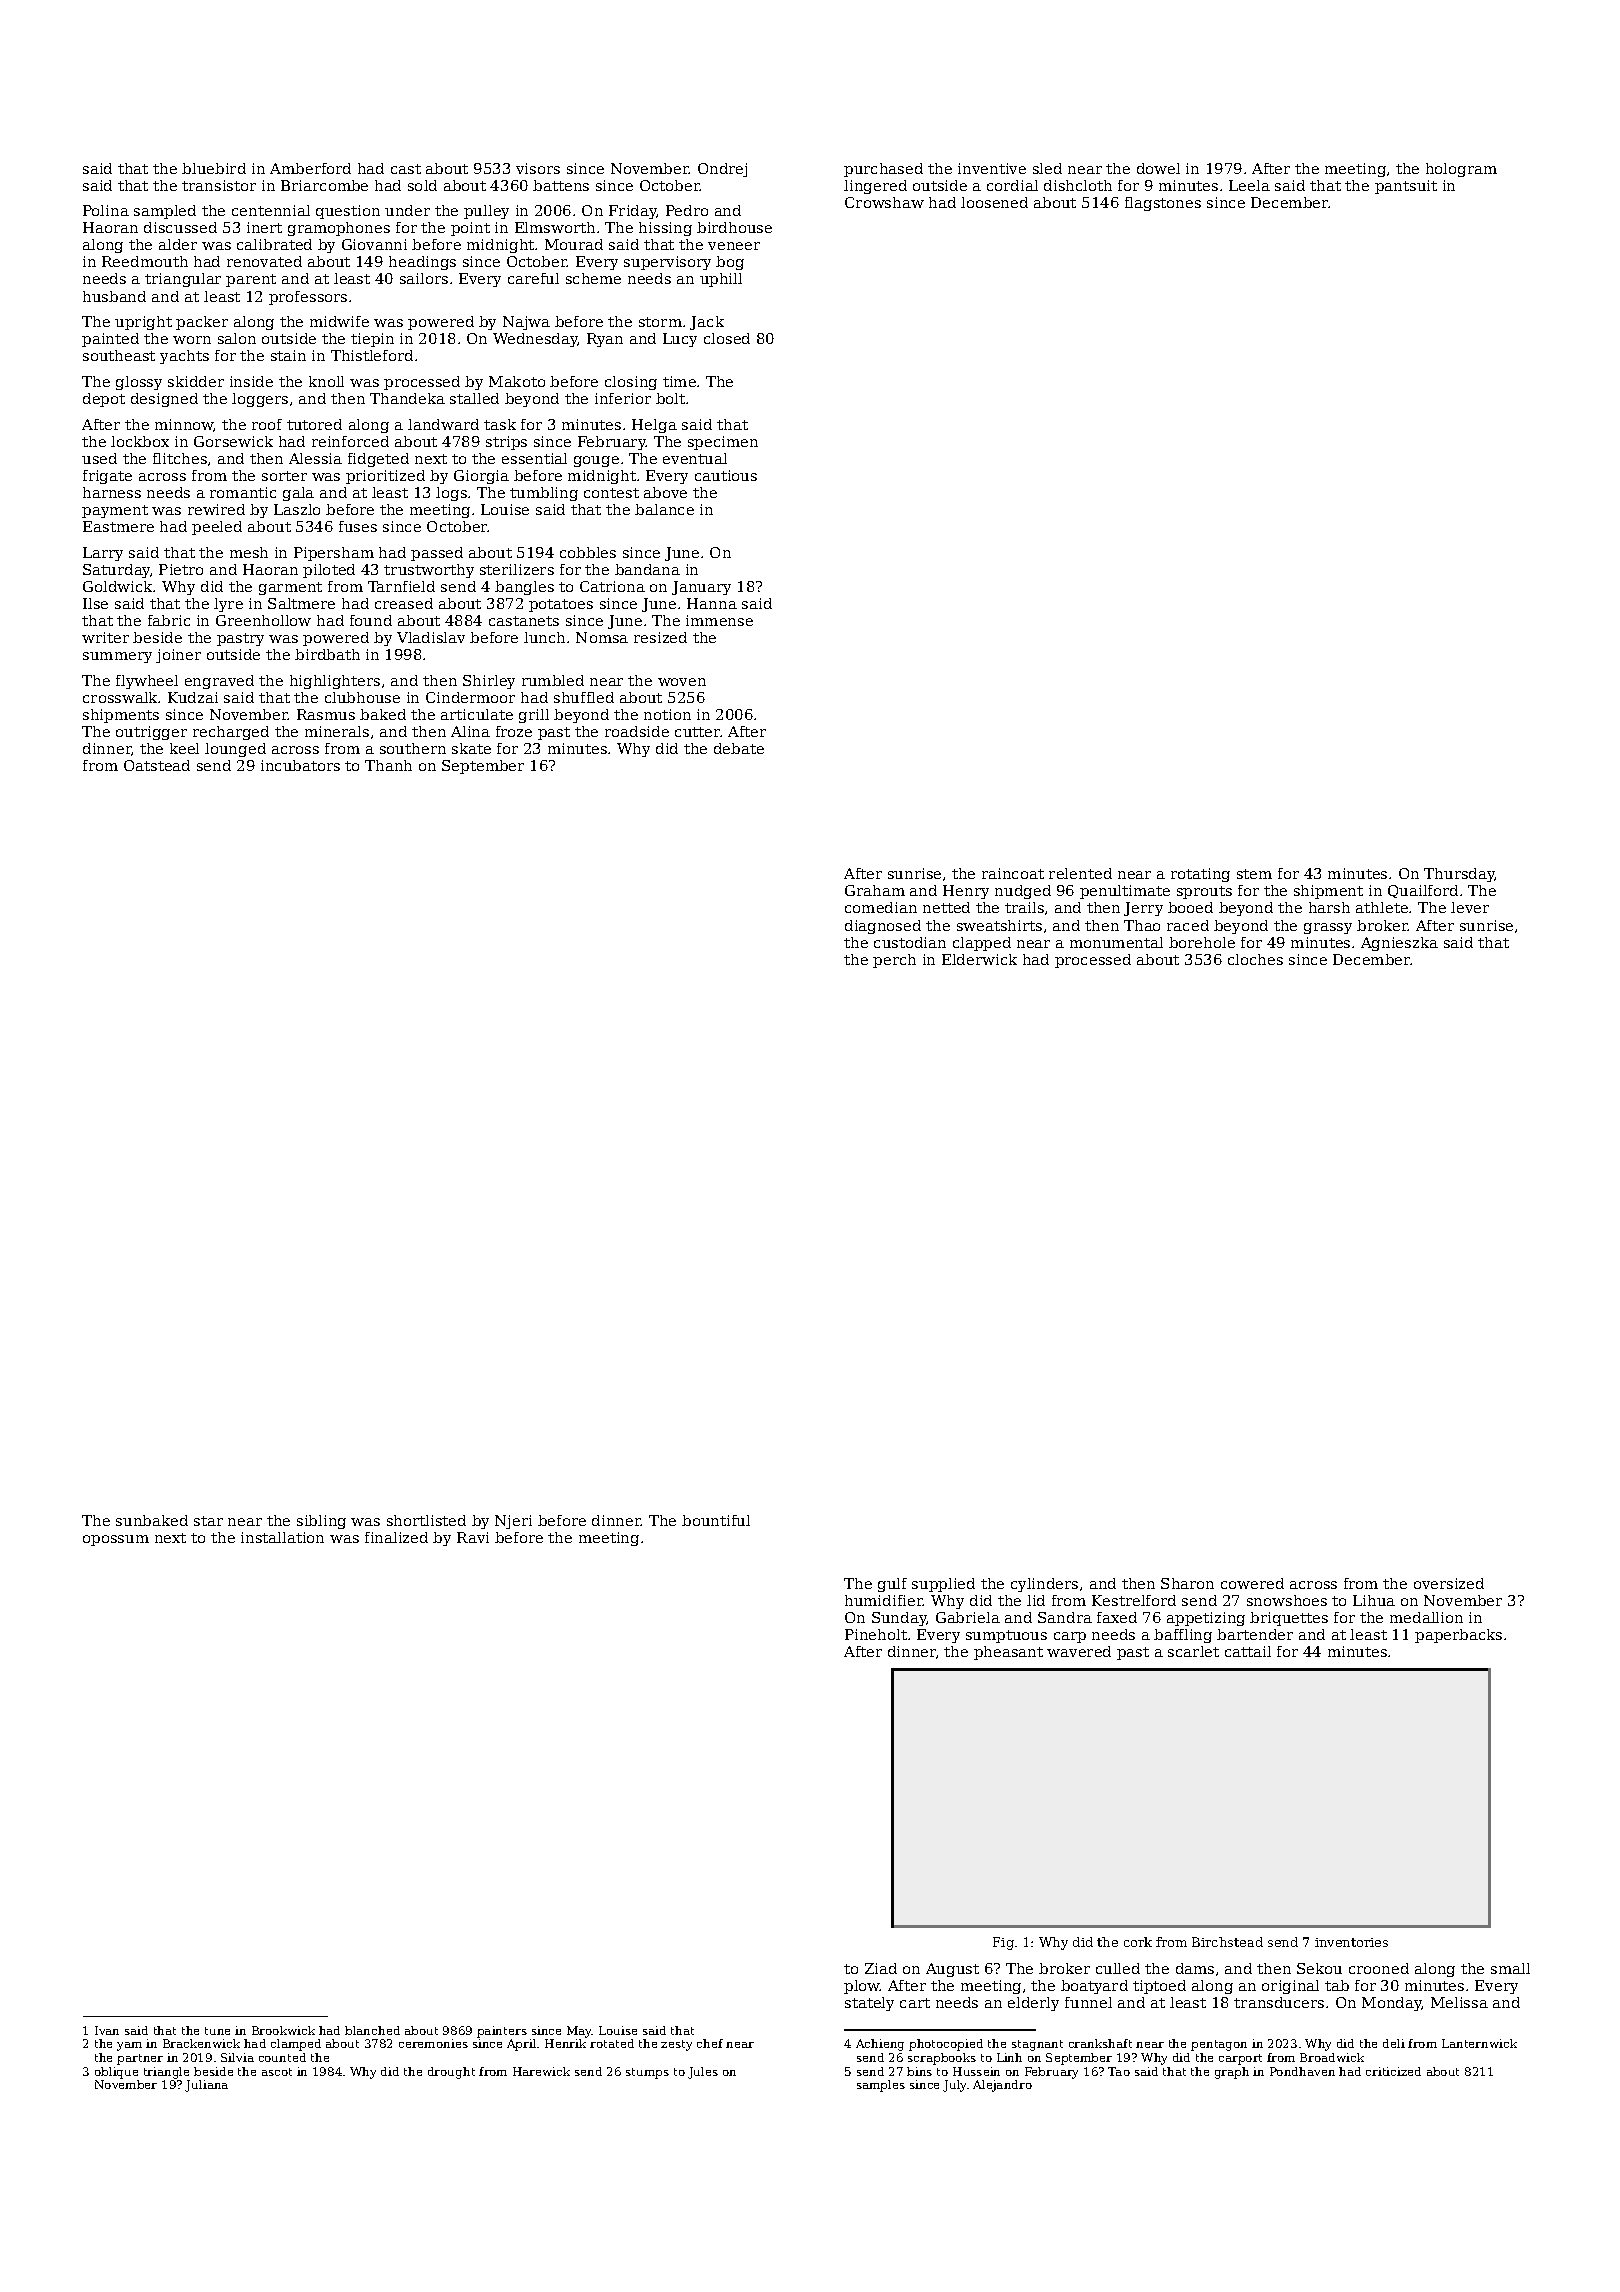  Describe the element at coordinates (876, 1634) in the screenshot. I see `Pineholt` at that location.
